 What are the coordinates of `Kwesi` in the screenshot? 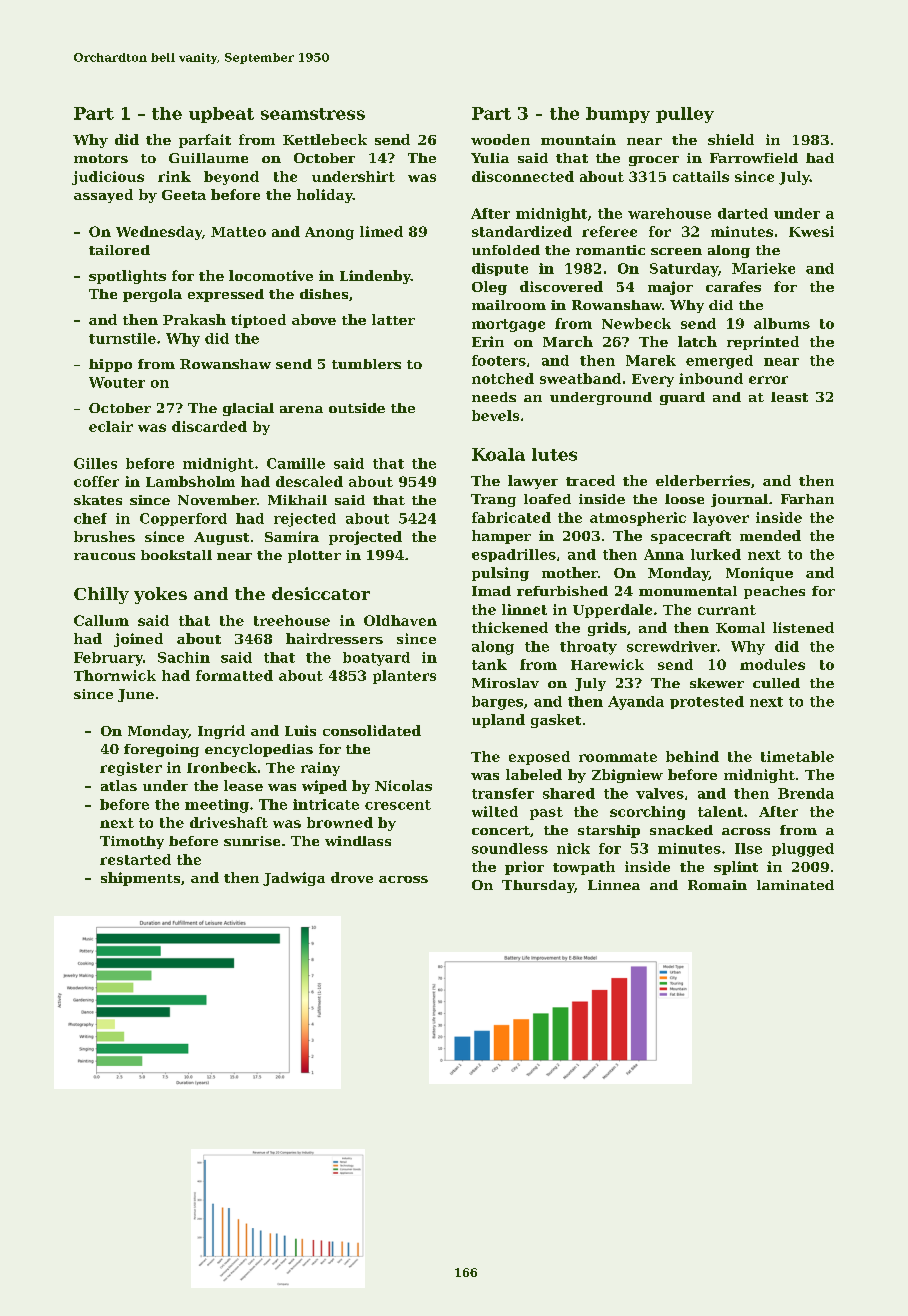 It's located at (811, 231).
